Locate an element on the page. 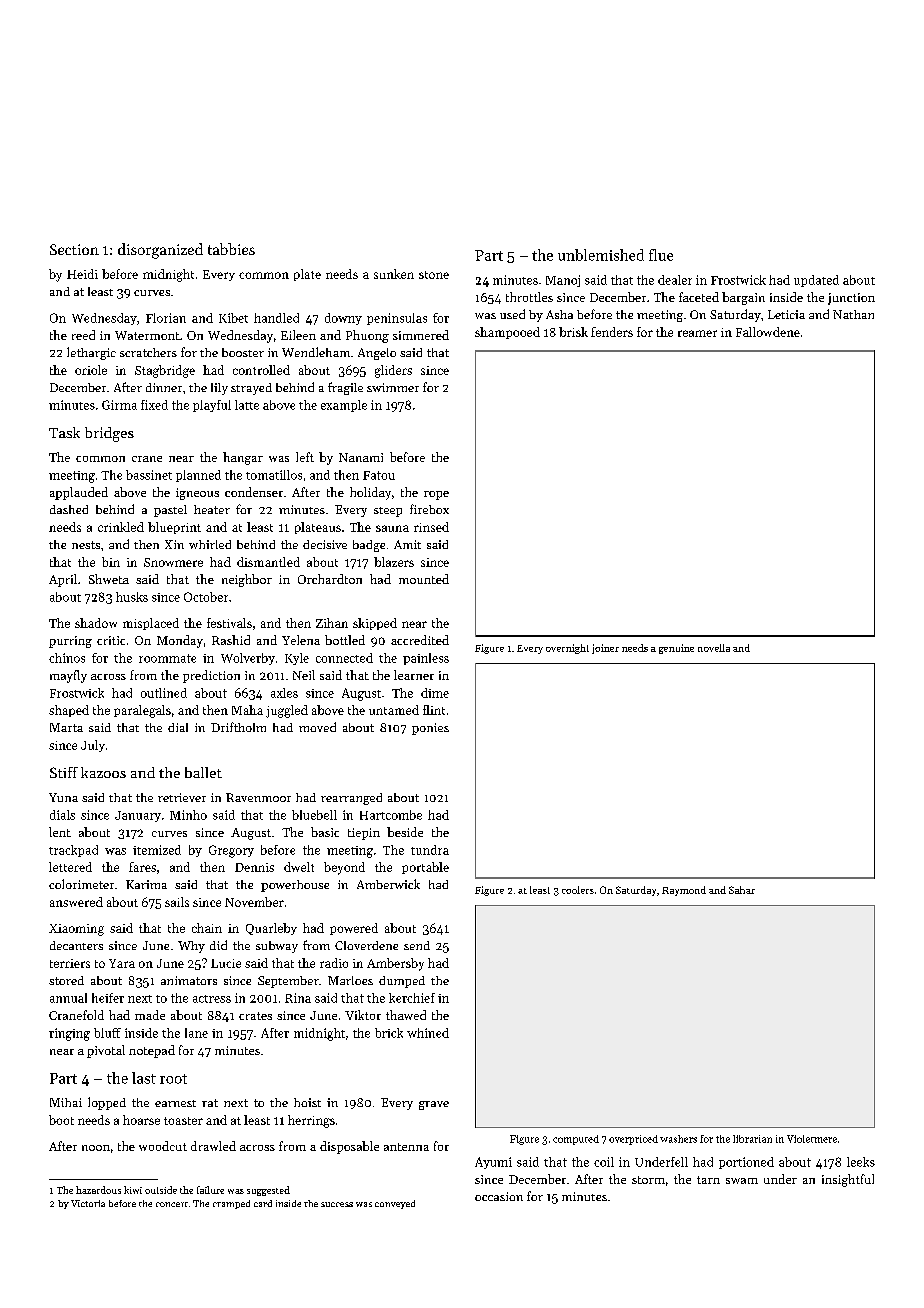 The image size is (924, 1308). Sahar is located at coordinates (742, 890).
